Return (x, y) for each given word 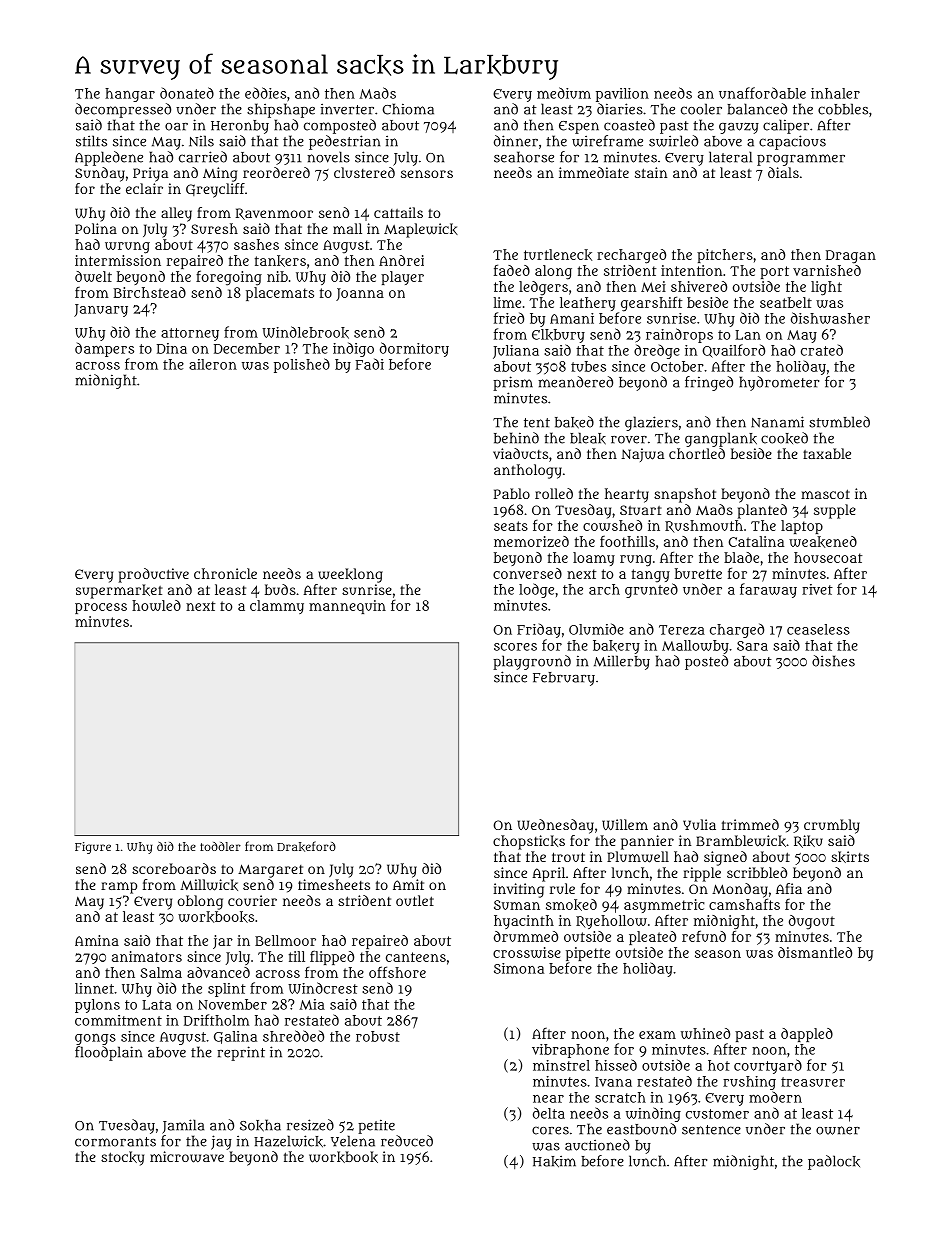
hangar (130, 95)
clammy (277, 607)
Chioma (408, 109)
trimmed (750, 824)
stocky (122, 1158)
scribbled (757, 872)
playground (532, 662)
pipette (588, 954)
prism (513, 383)
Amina (97, 940)
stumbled (839, 422)
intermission (118, 260)
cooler (701, 109)
